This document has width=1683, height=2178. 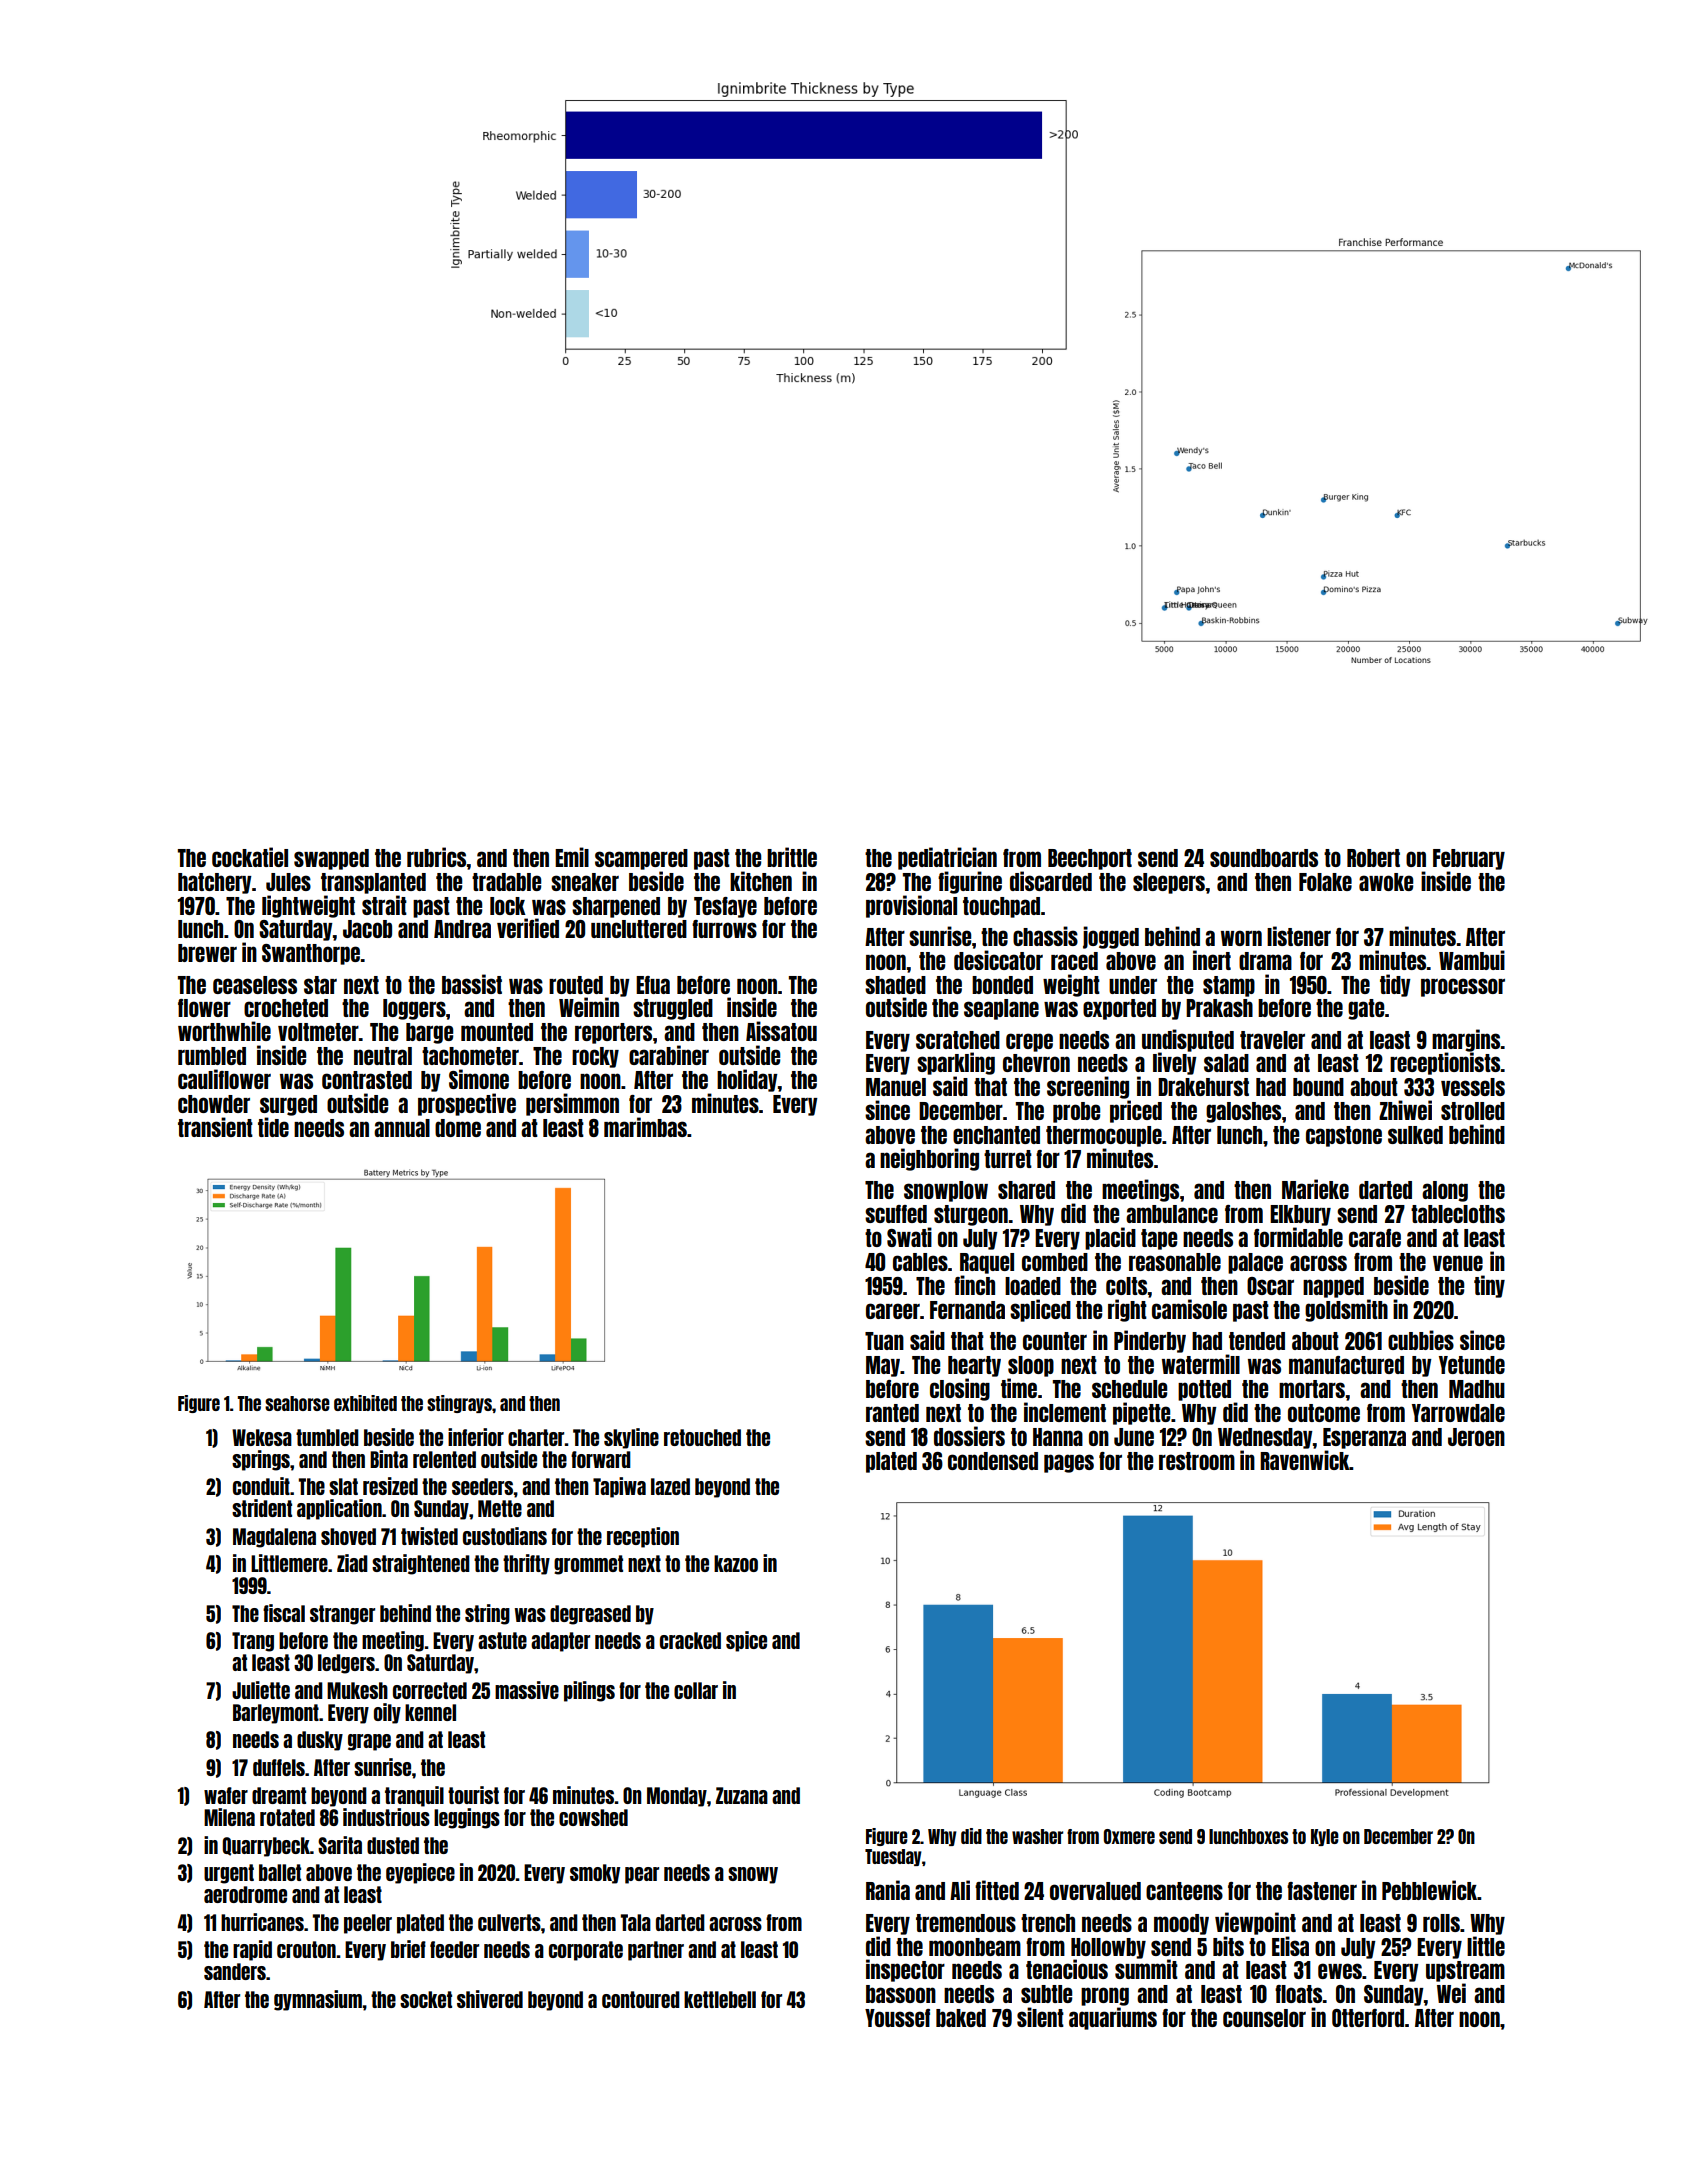 I want to click on kazoo, so click(x=736, y=1563).
